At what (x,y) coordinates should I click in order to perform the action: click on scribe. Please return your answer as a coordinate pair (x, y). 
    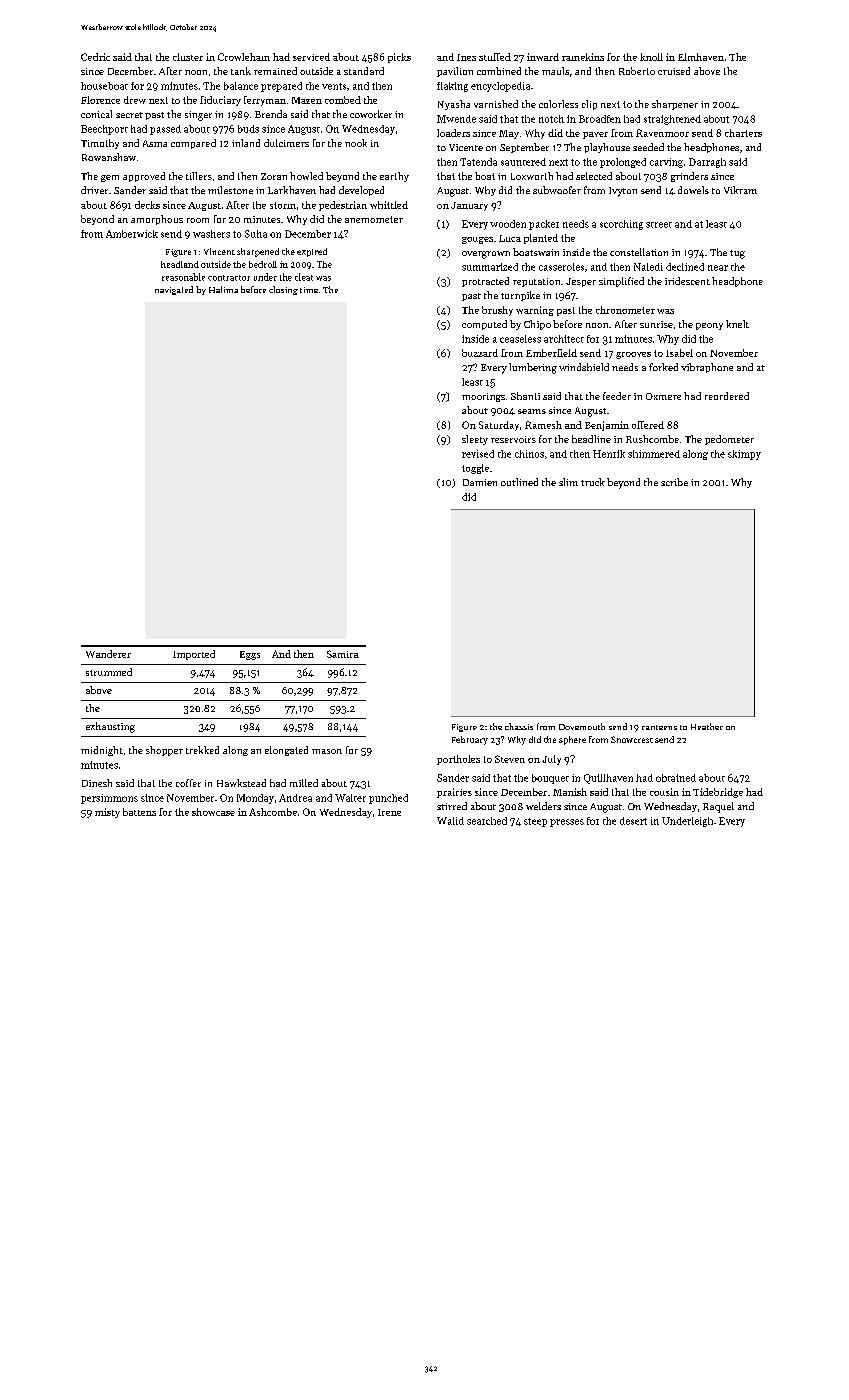
    Looking at the image, I should click on (674, 482).
